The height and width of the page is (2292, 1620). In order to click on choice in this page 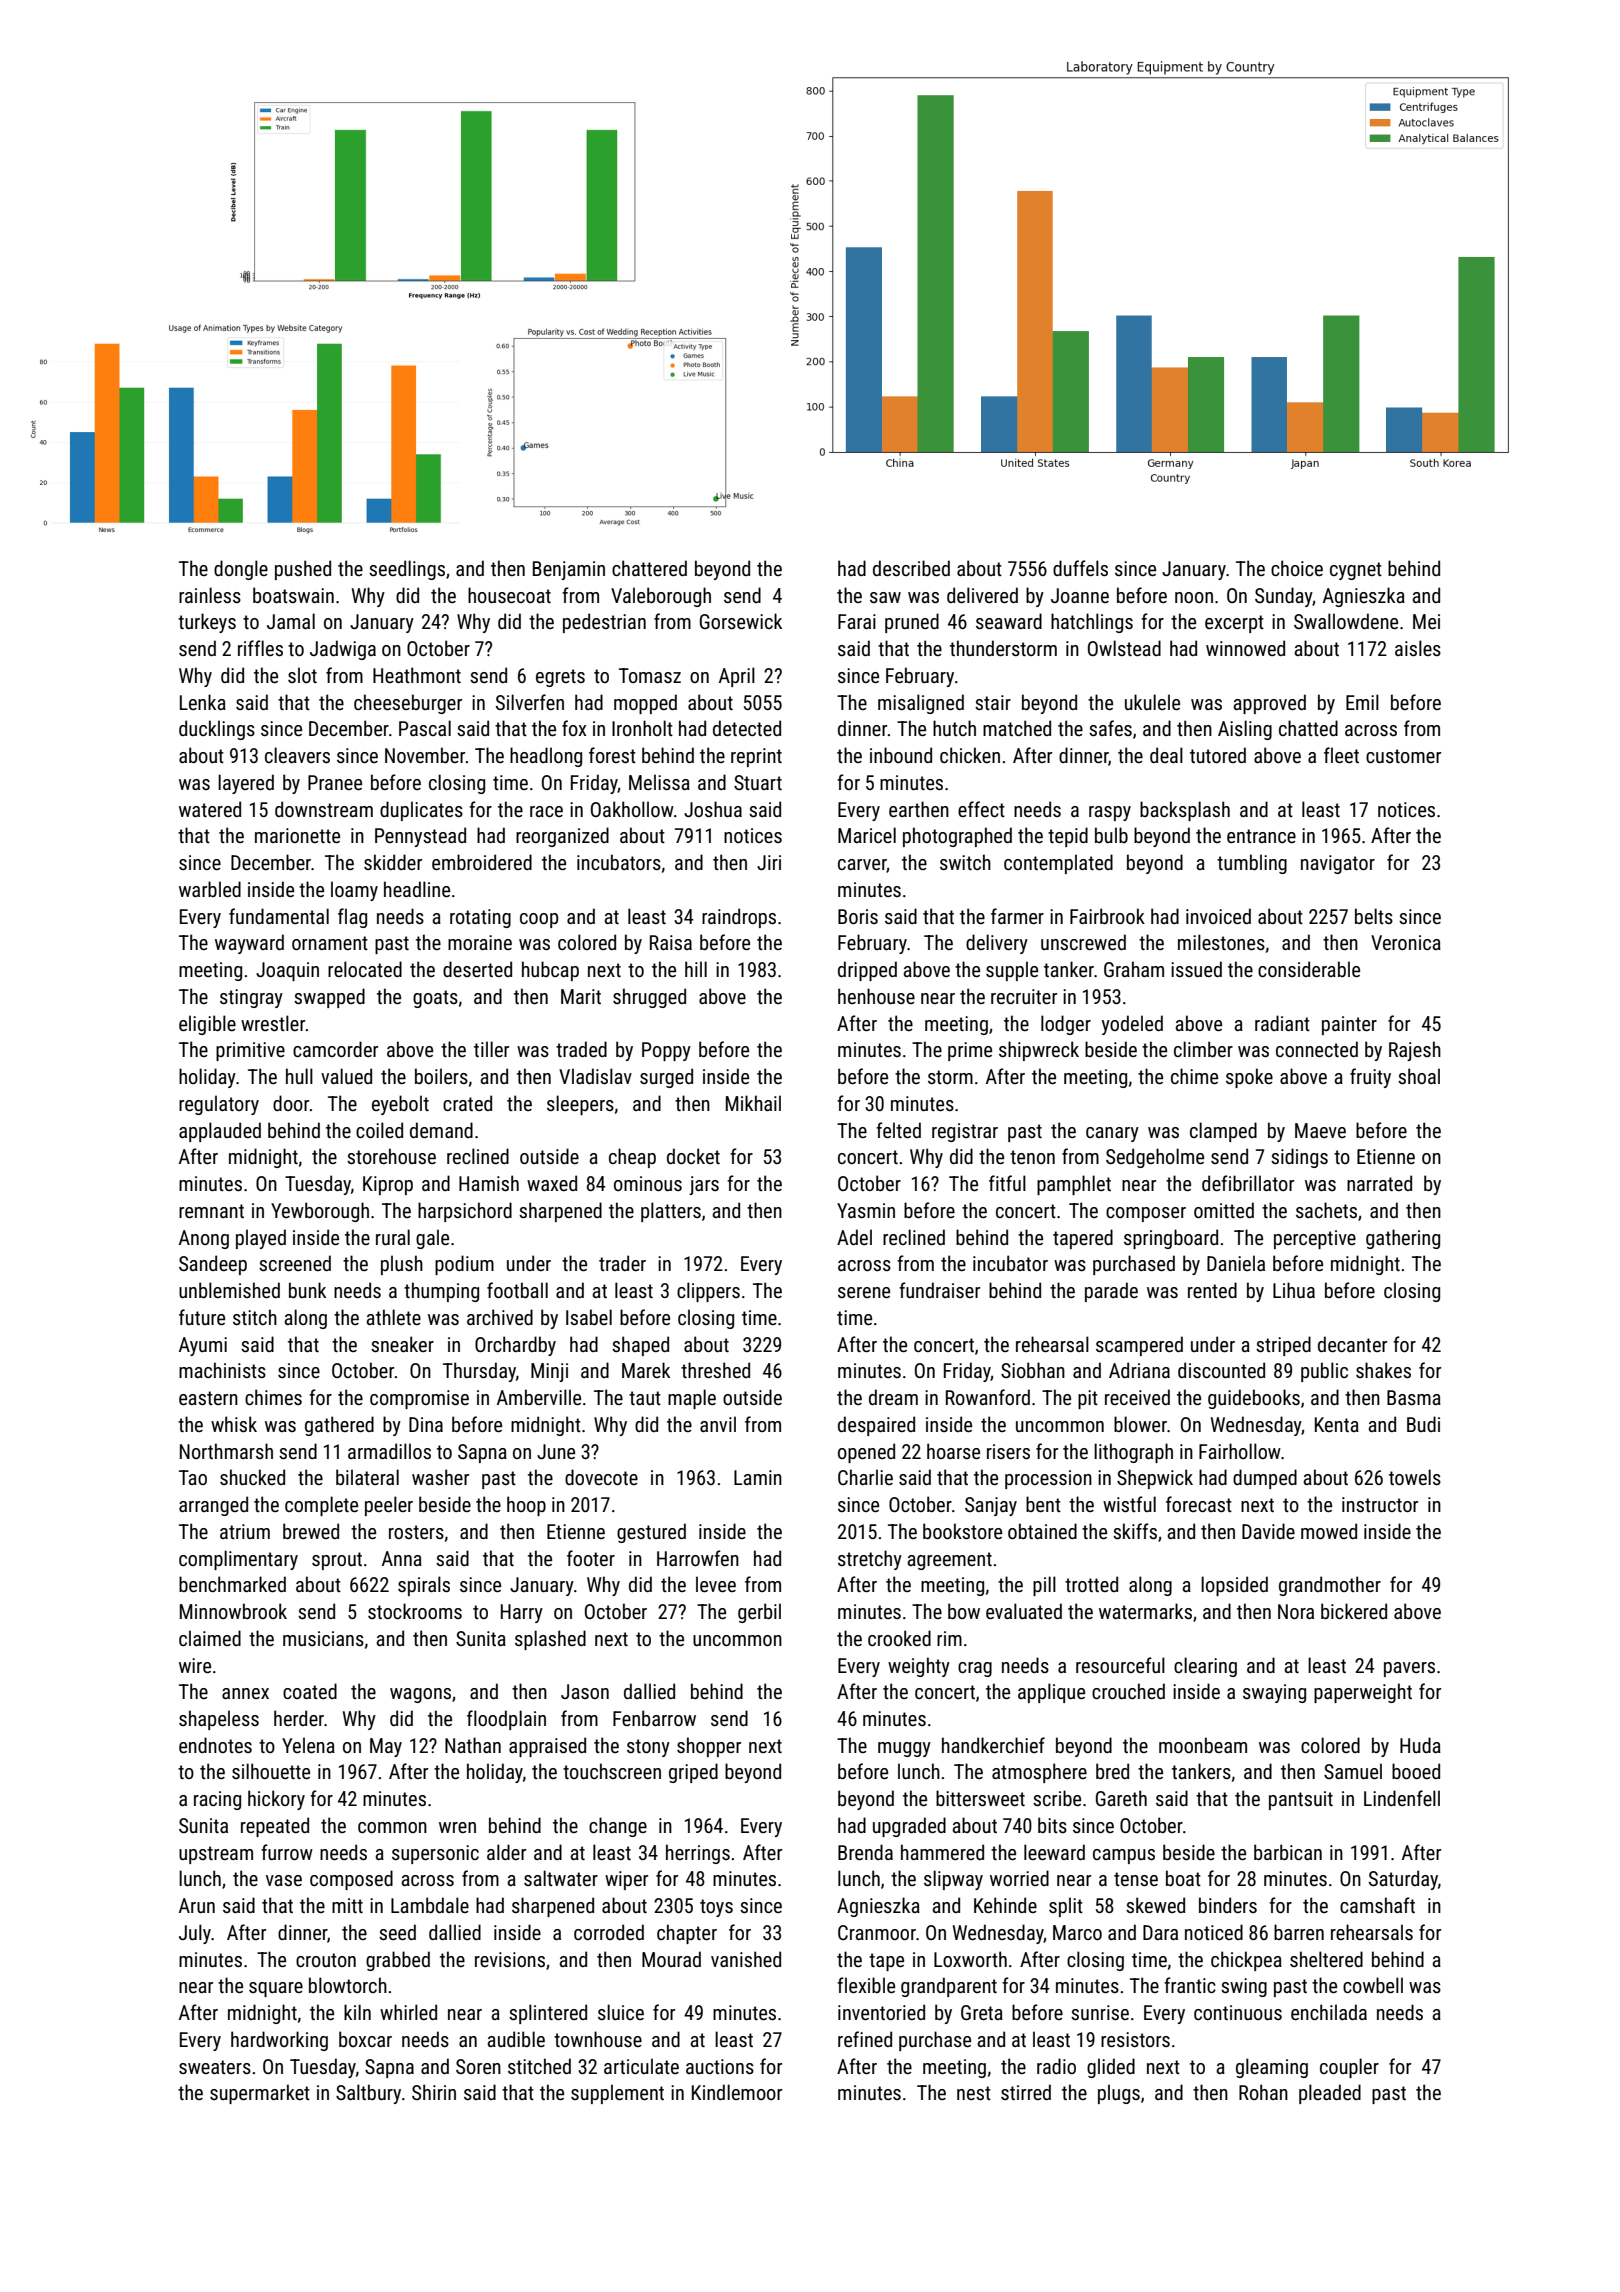, I will do `click(1297, 568)`.
